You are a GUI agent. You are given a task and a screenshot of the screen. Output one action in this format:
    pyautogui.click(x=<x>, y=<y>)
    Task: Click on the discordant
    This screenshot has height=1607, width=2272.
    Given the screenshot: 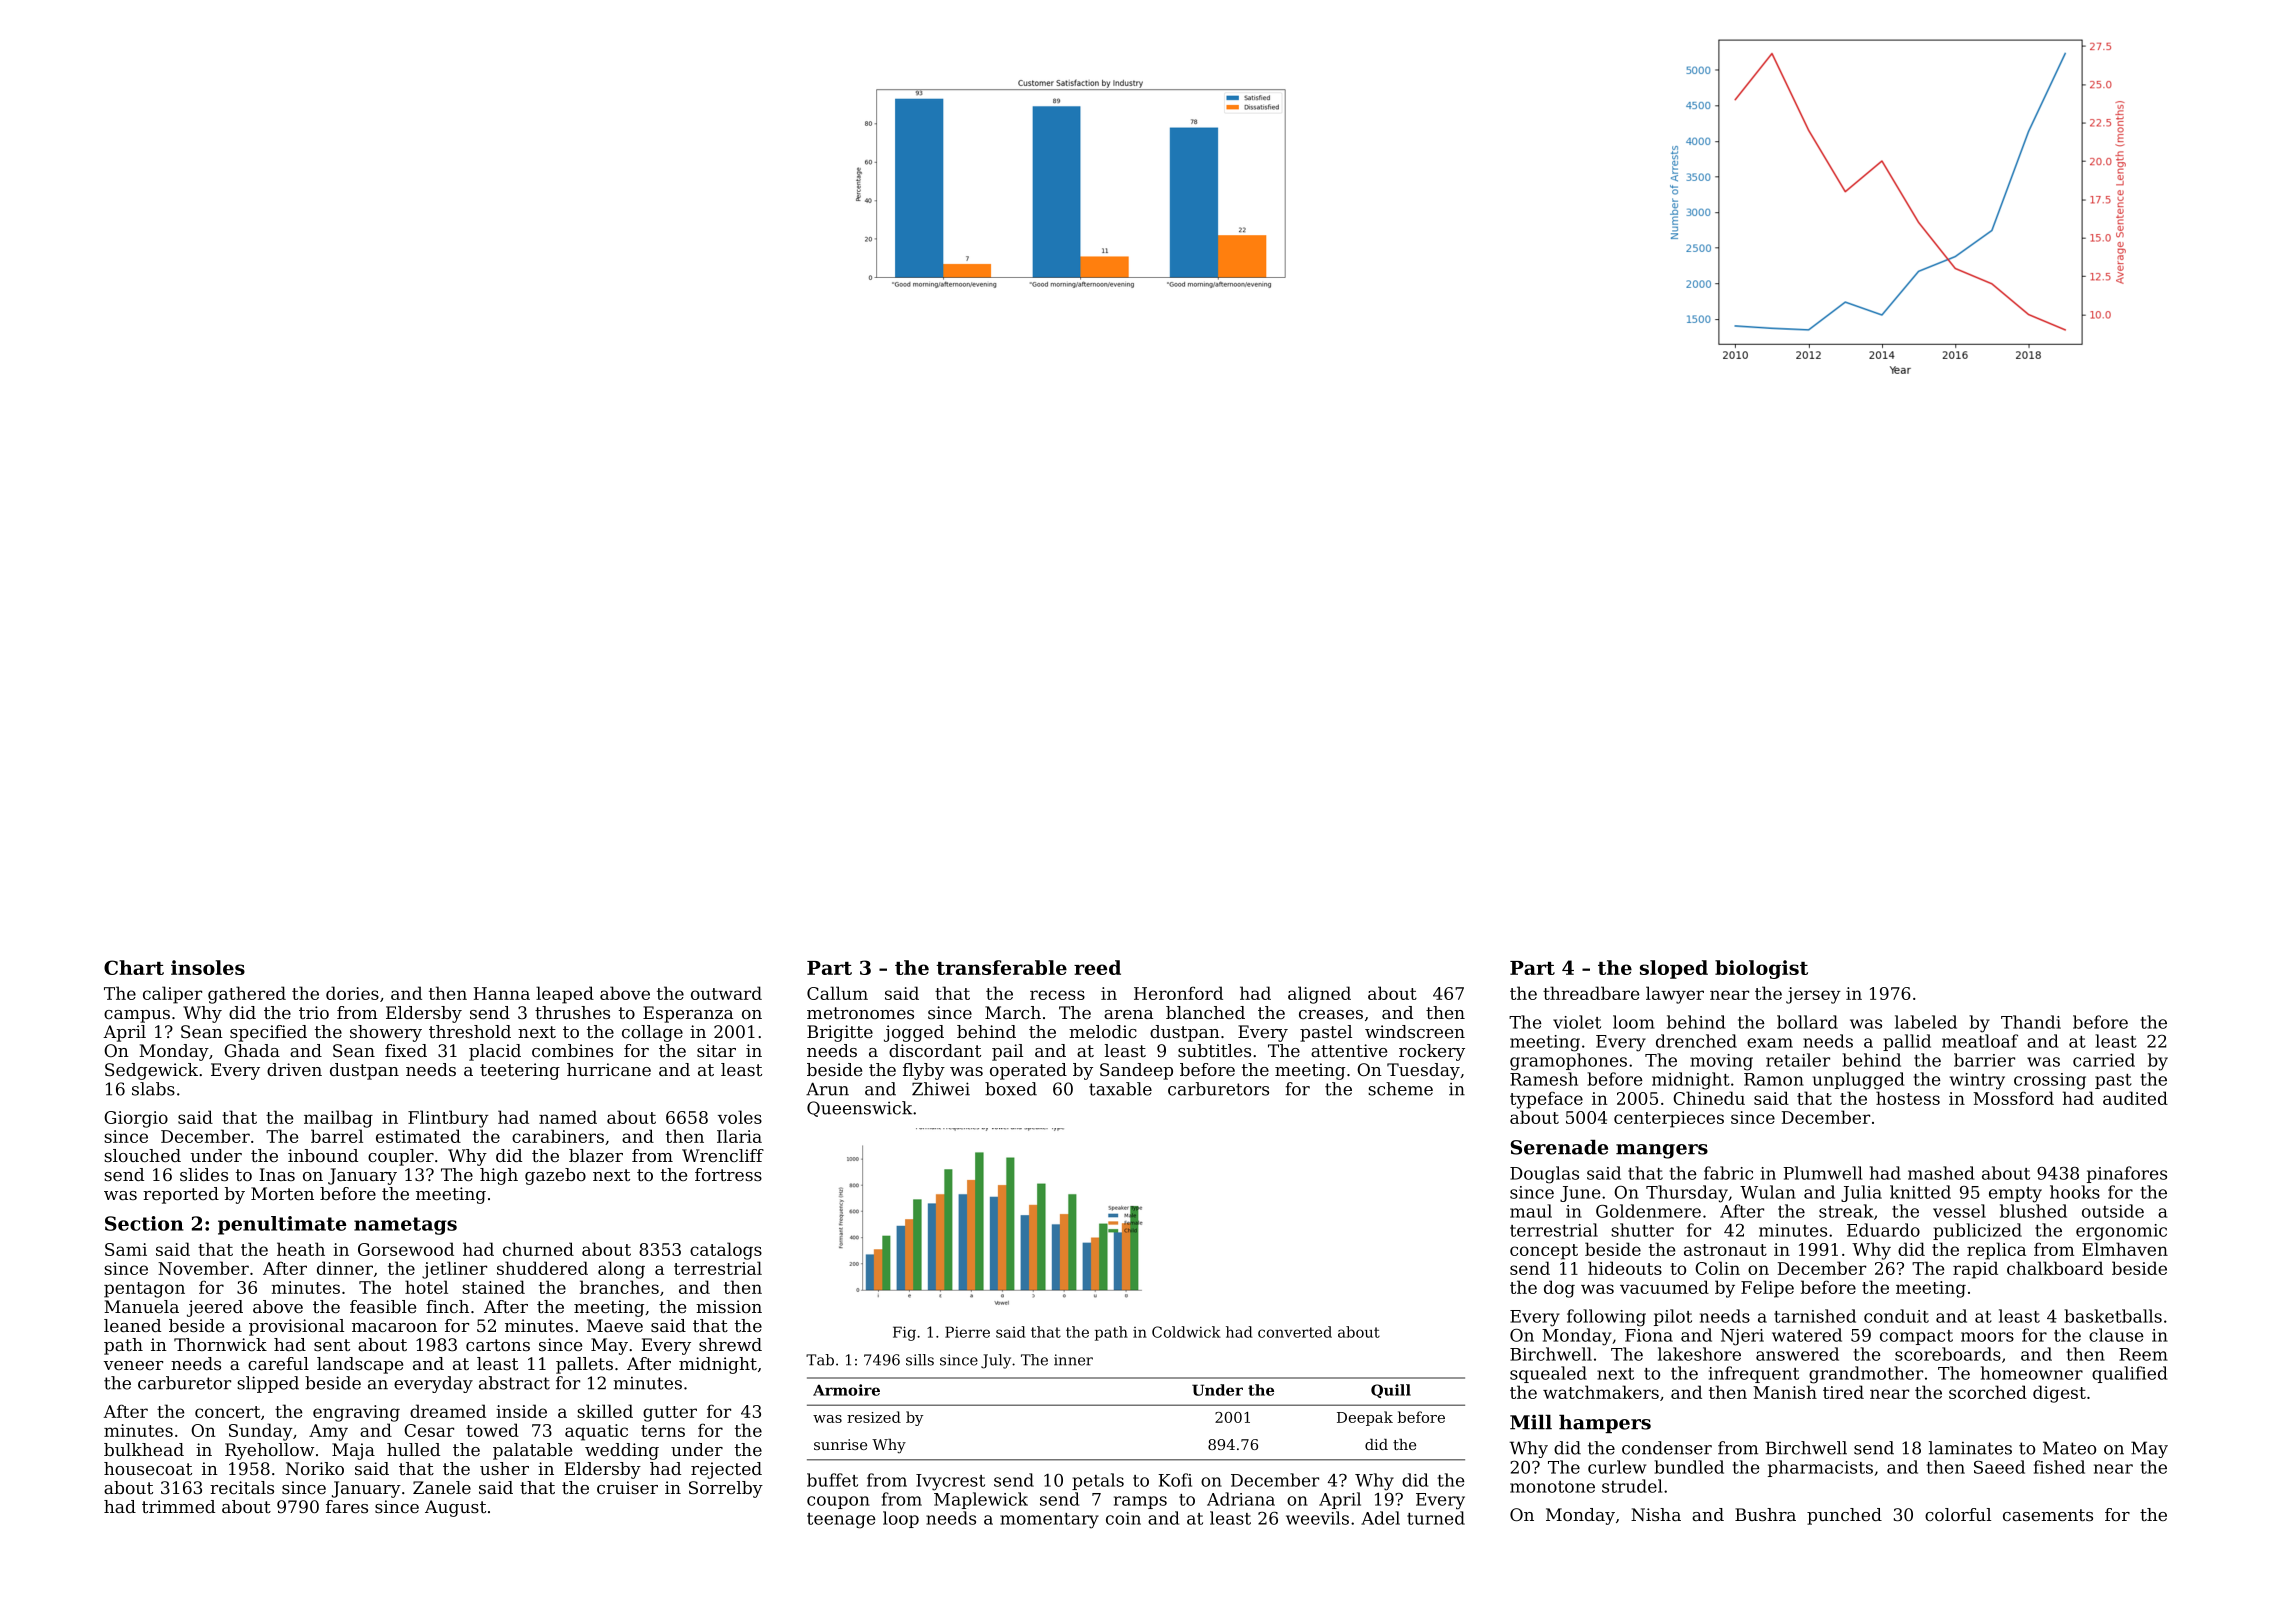 What is the action you would take?
    pyautogui.click(x=935, y=1050)
